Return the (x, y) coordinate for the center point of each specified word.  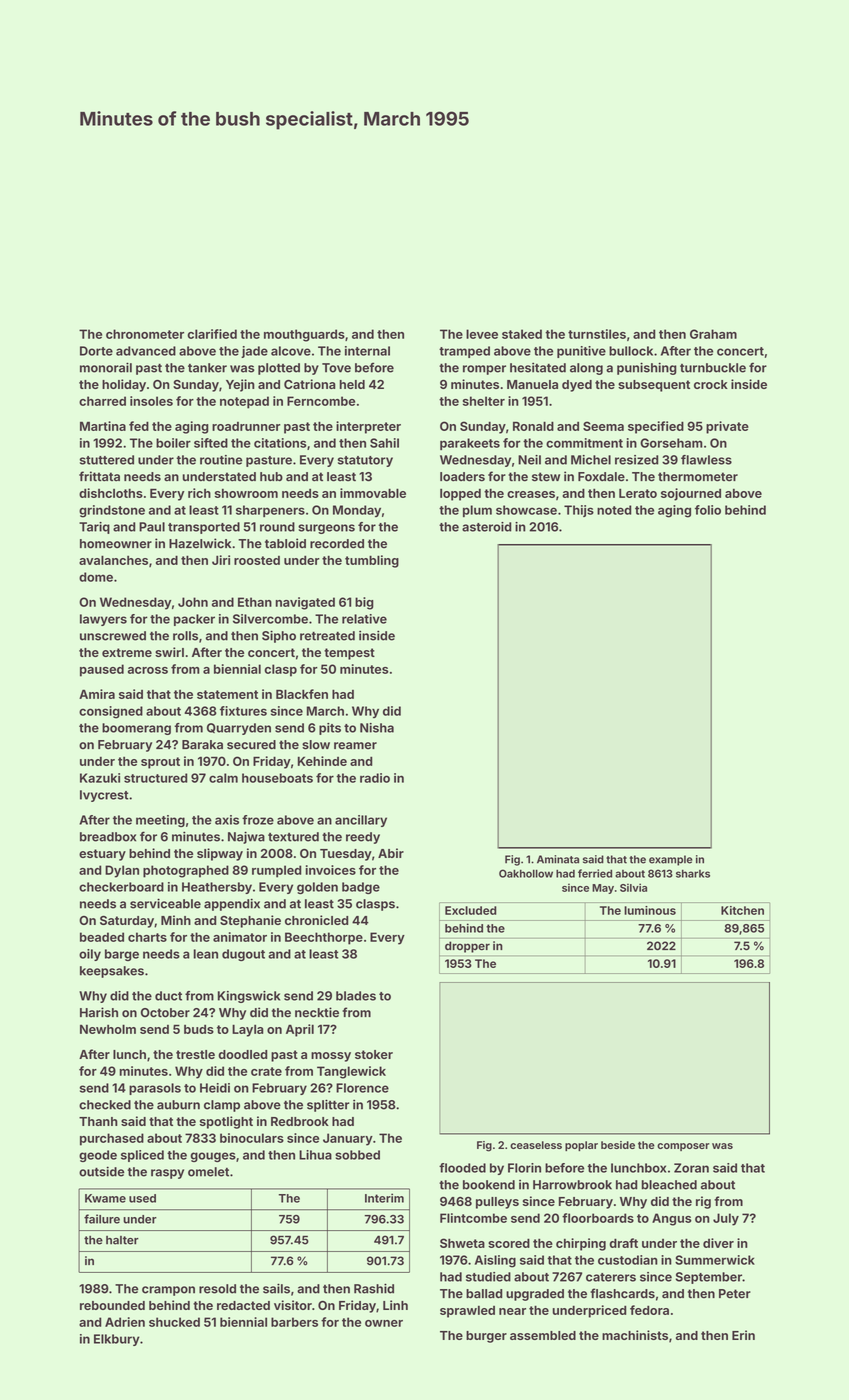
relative (364, 619)
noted (614, 510)
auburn (178, 1105)
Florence (362, 1088)
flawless (706, 460)
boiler (173, 443)
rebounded (112, 1305)
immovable (373, 493)
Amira (97, 694)
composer (683, 1147)
